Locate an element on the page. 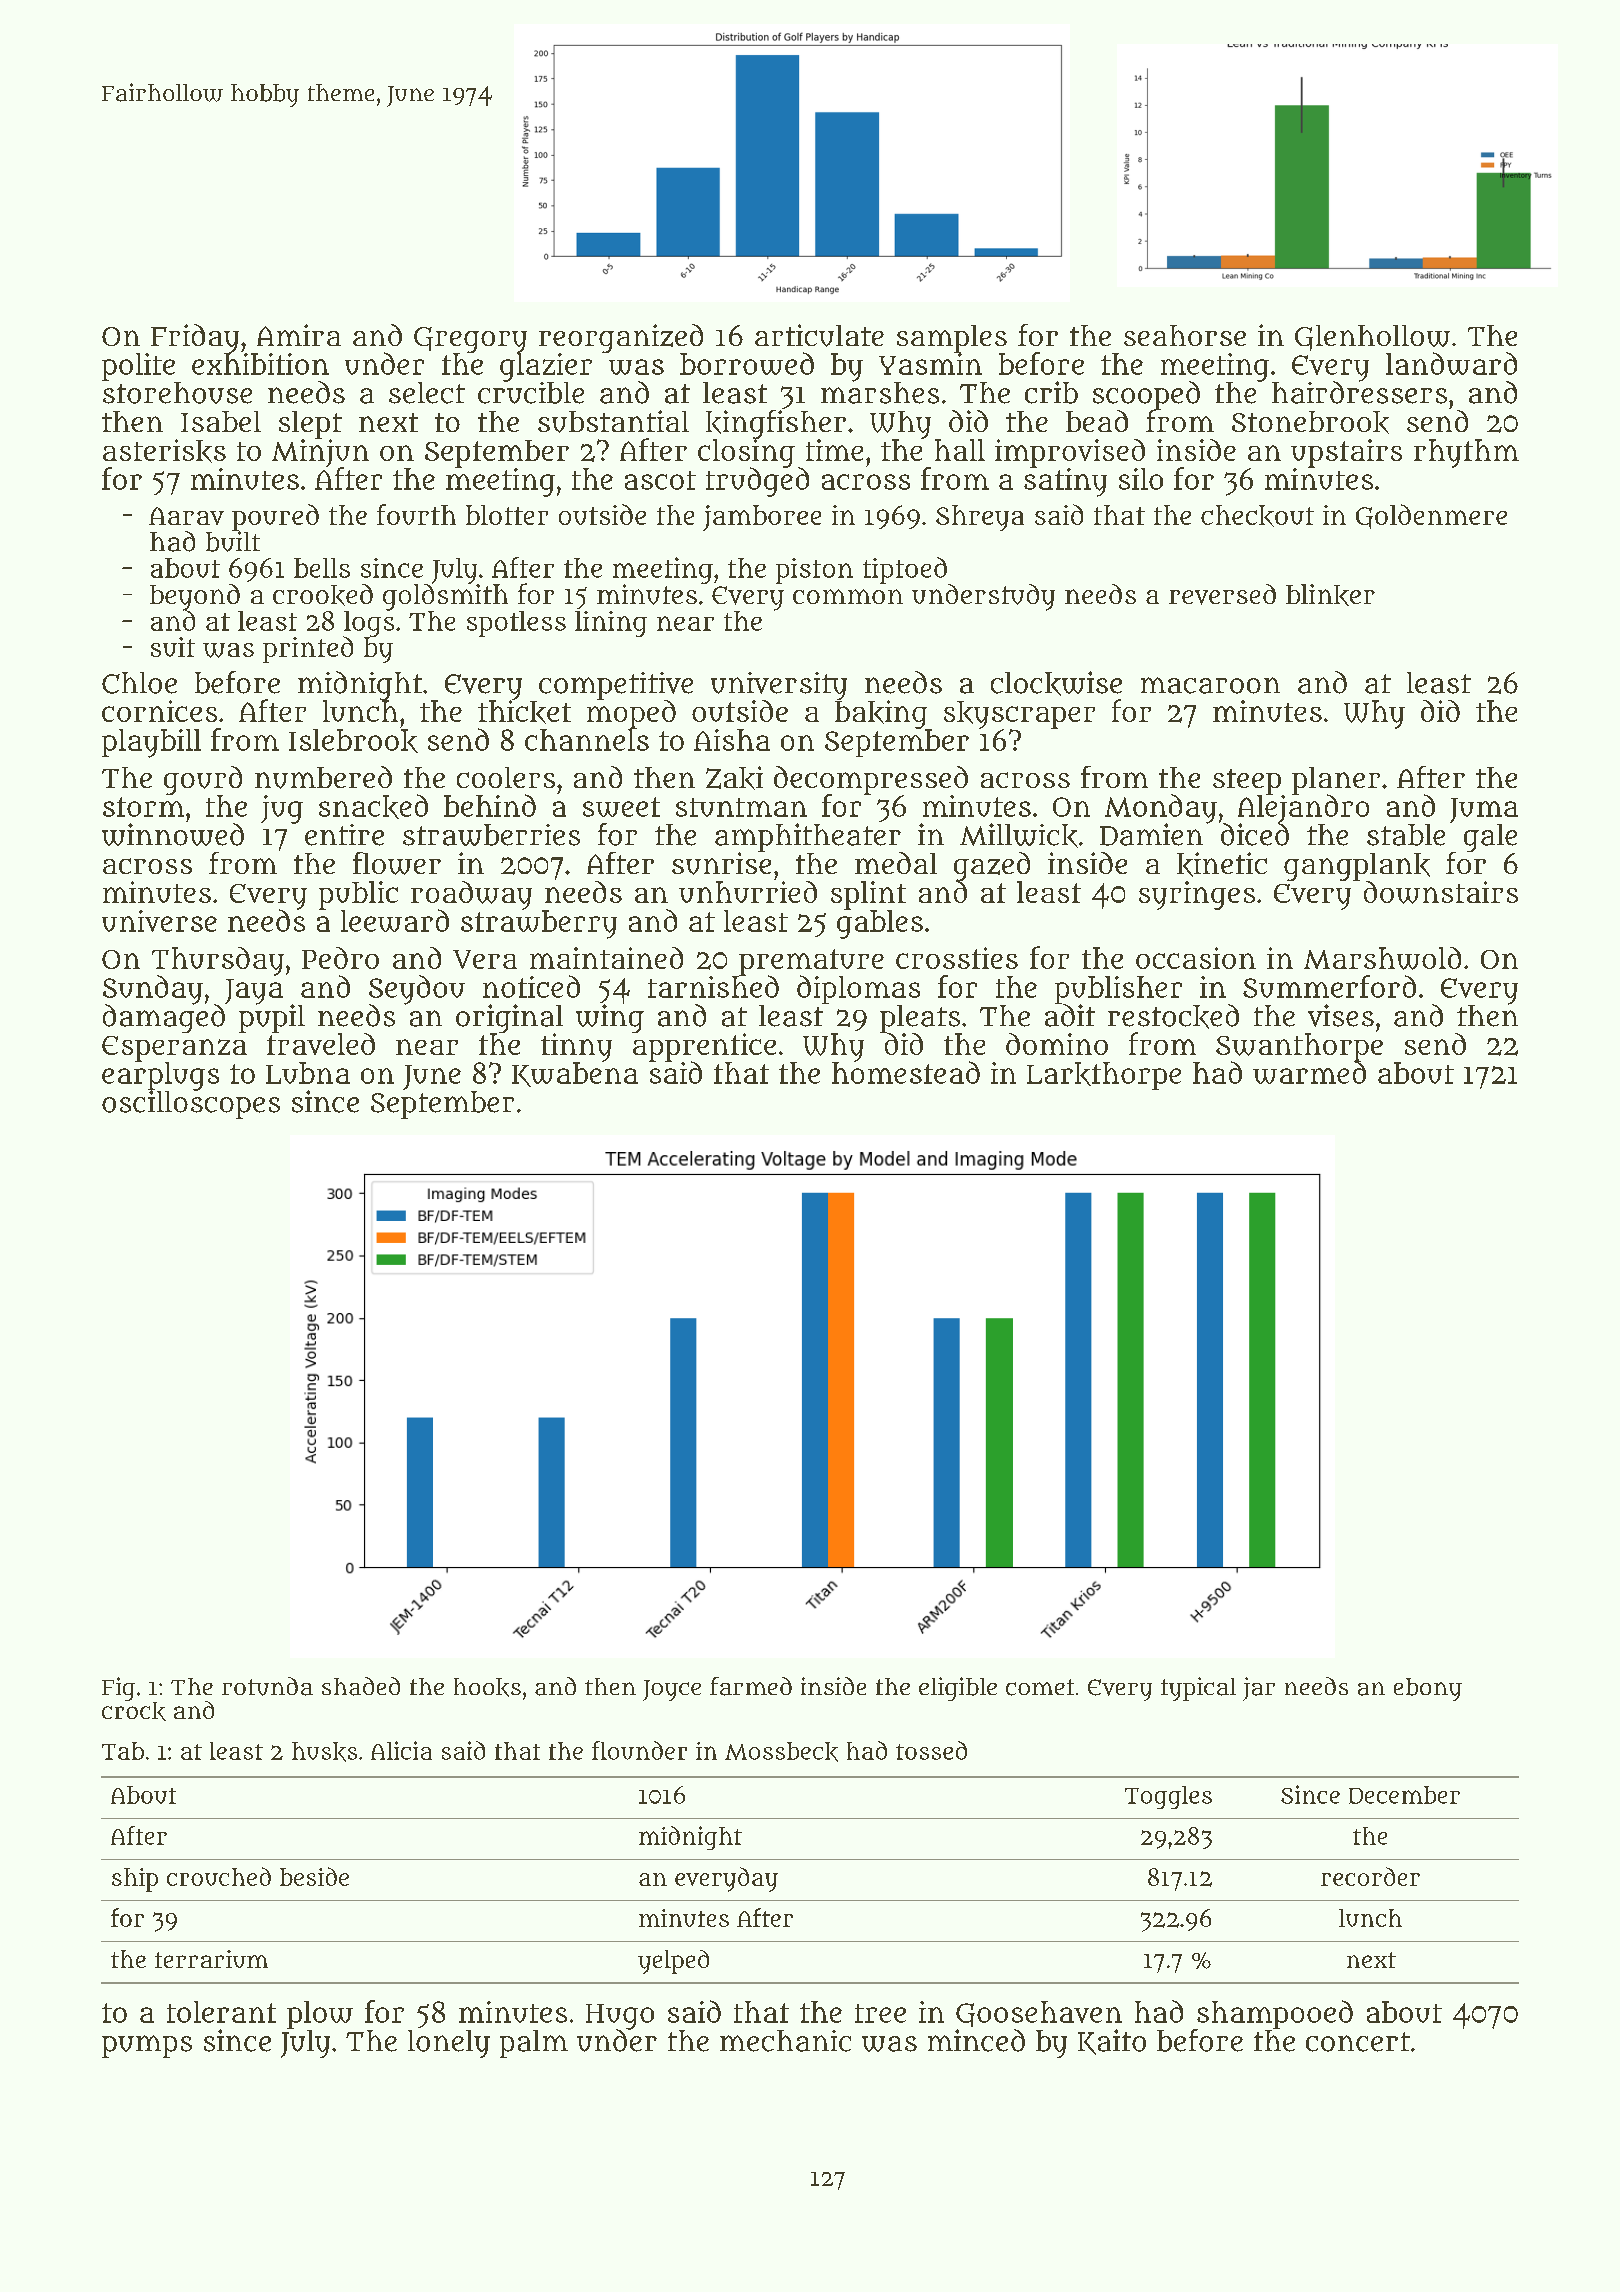 This page has height=2292, width=1620. ebony is located at coordinates (1428, 1689).
